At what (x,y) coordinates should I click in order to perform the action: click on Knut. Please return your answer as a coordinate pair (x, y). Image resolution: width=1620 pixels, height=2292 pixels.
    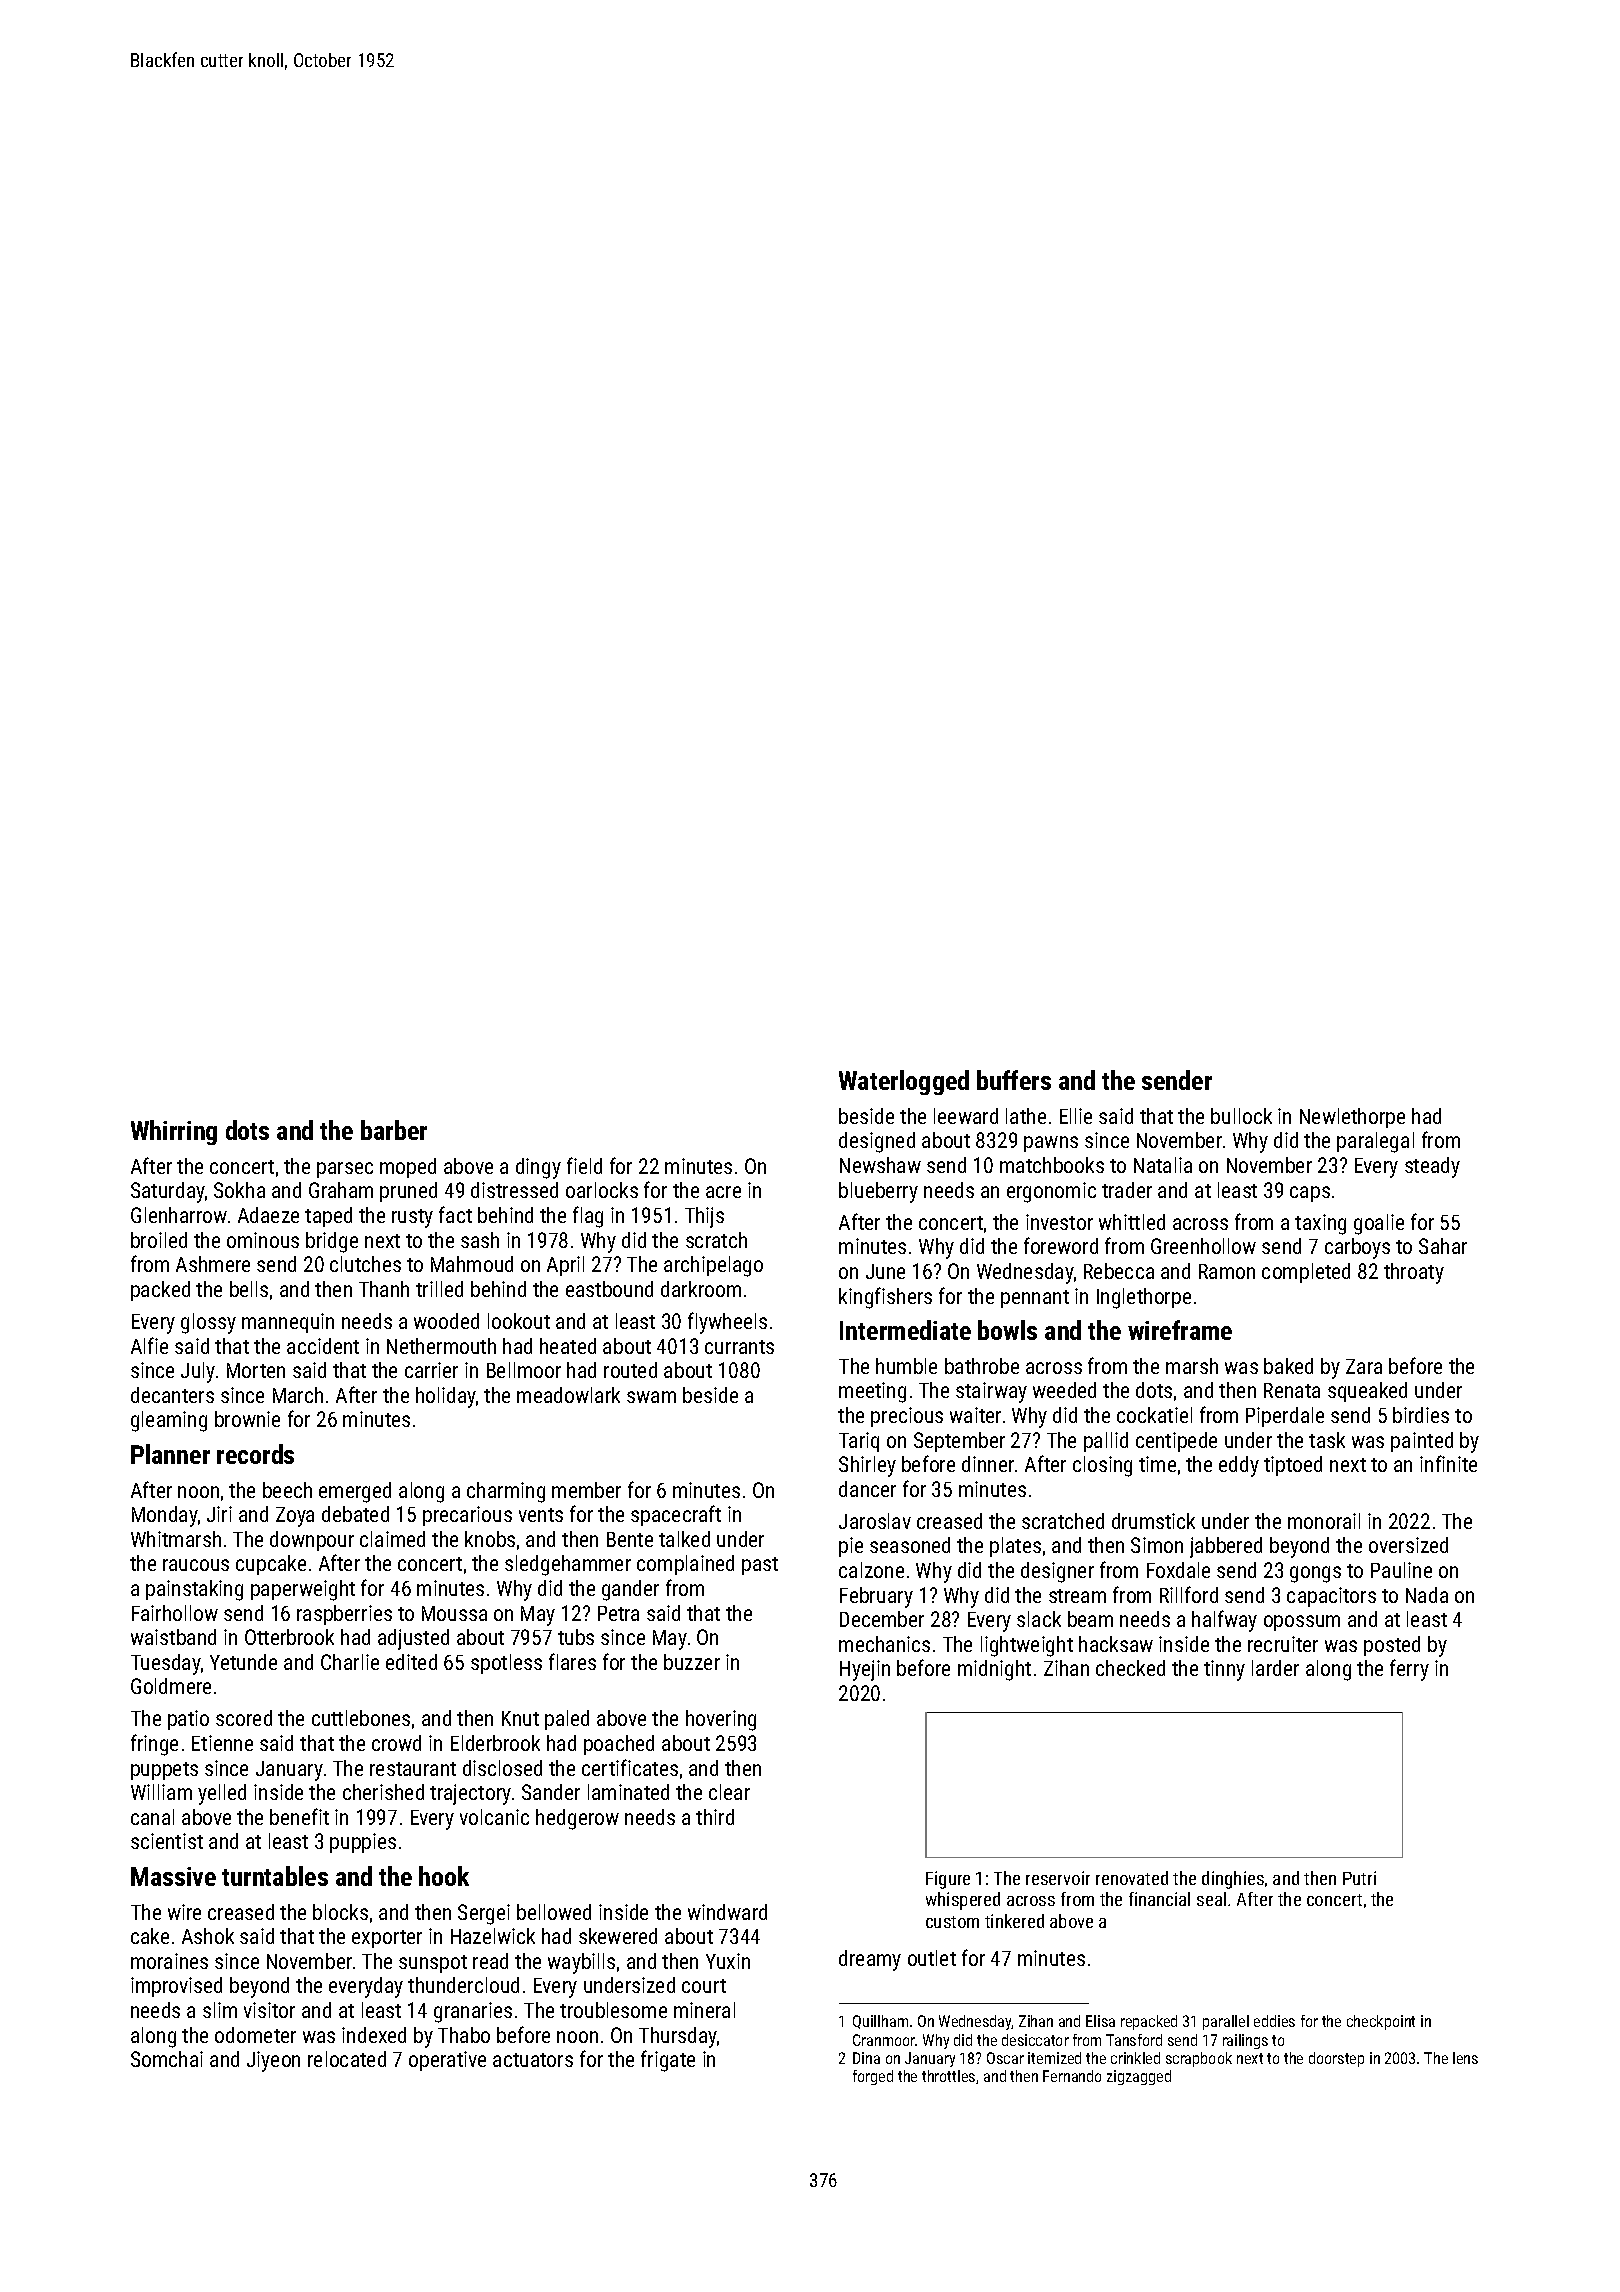
    Looking at the image, I should click on (520, 1718).
